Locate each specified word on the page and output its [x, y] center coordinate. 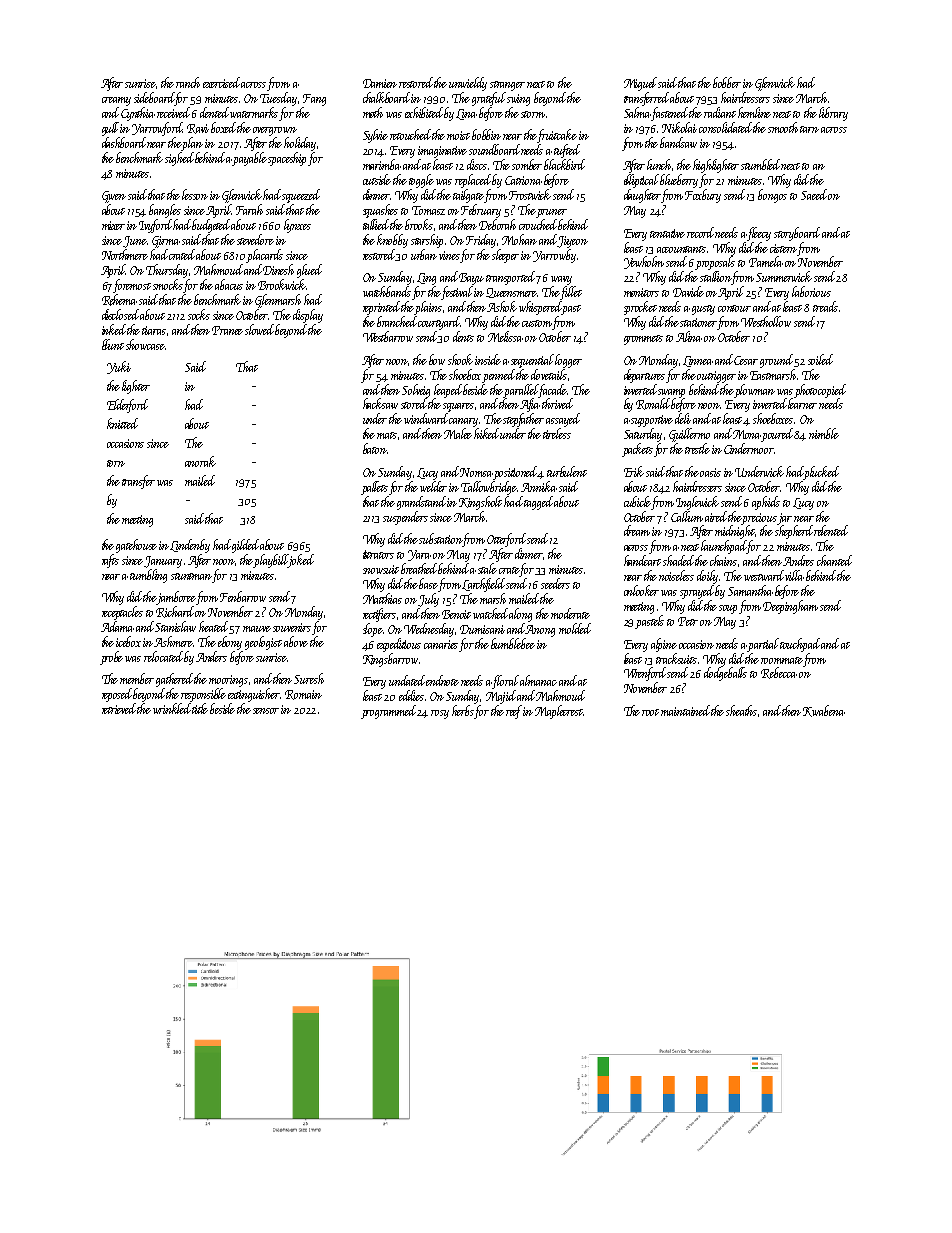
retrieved [120, 708]
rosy [440, 714]
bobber [727, 82]
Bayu [471, 279]
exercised [222, 82]
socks [199, 314]
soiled [820, 359]
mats [387, 435]
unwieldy [468, 84]
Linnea [698, 361]
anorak [200, 461]
